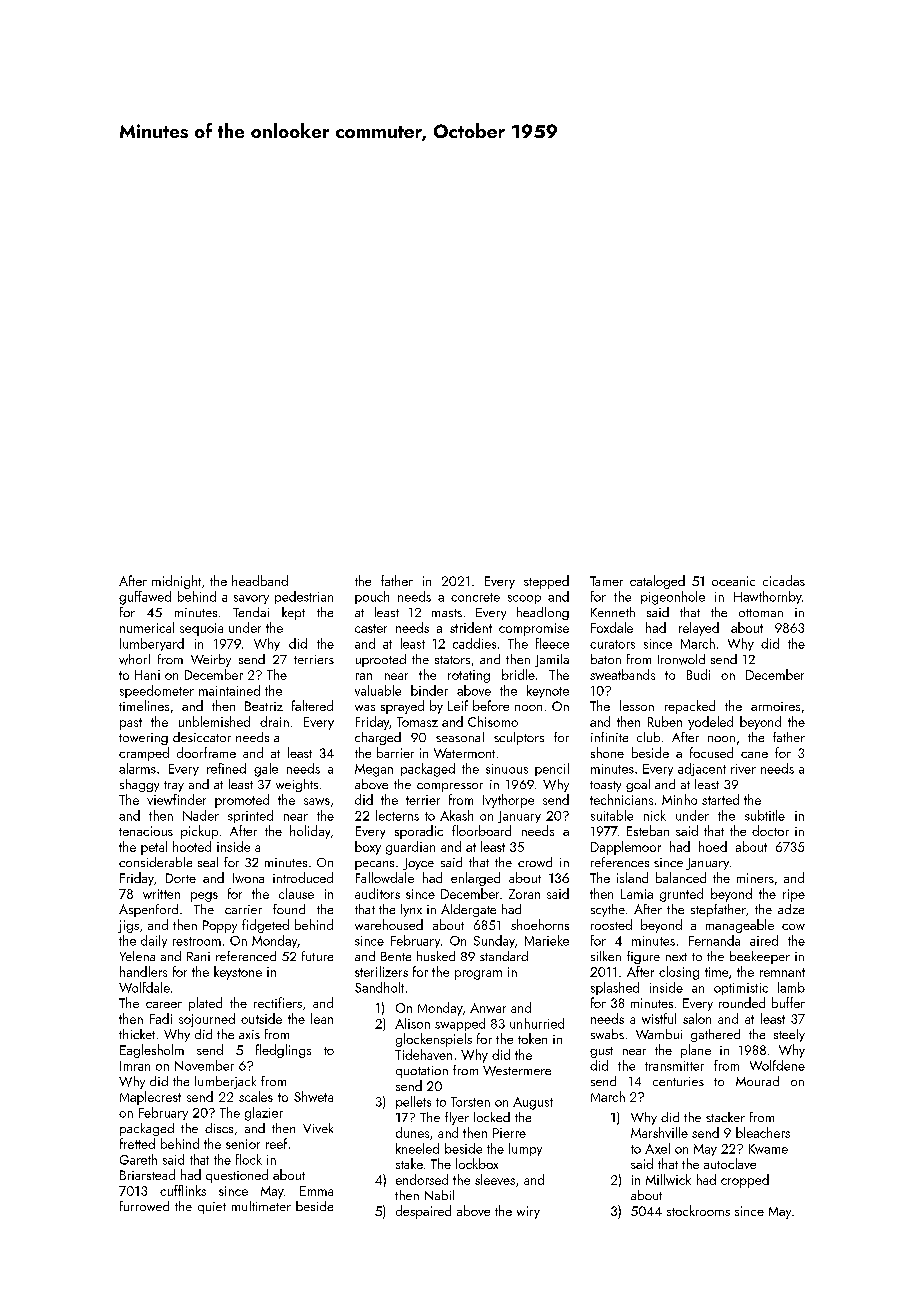  Describe the element at coordinates (372, 597) in the page. I see `pouch` at that location.
